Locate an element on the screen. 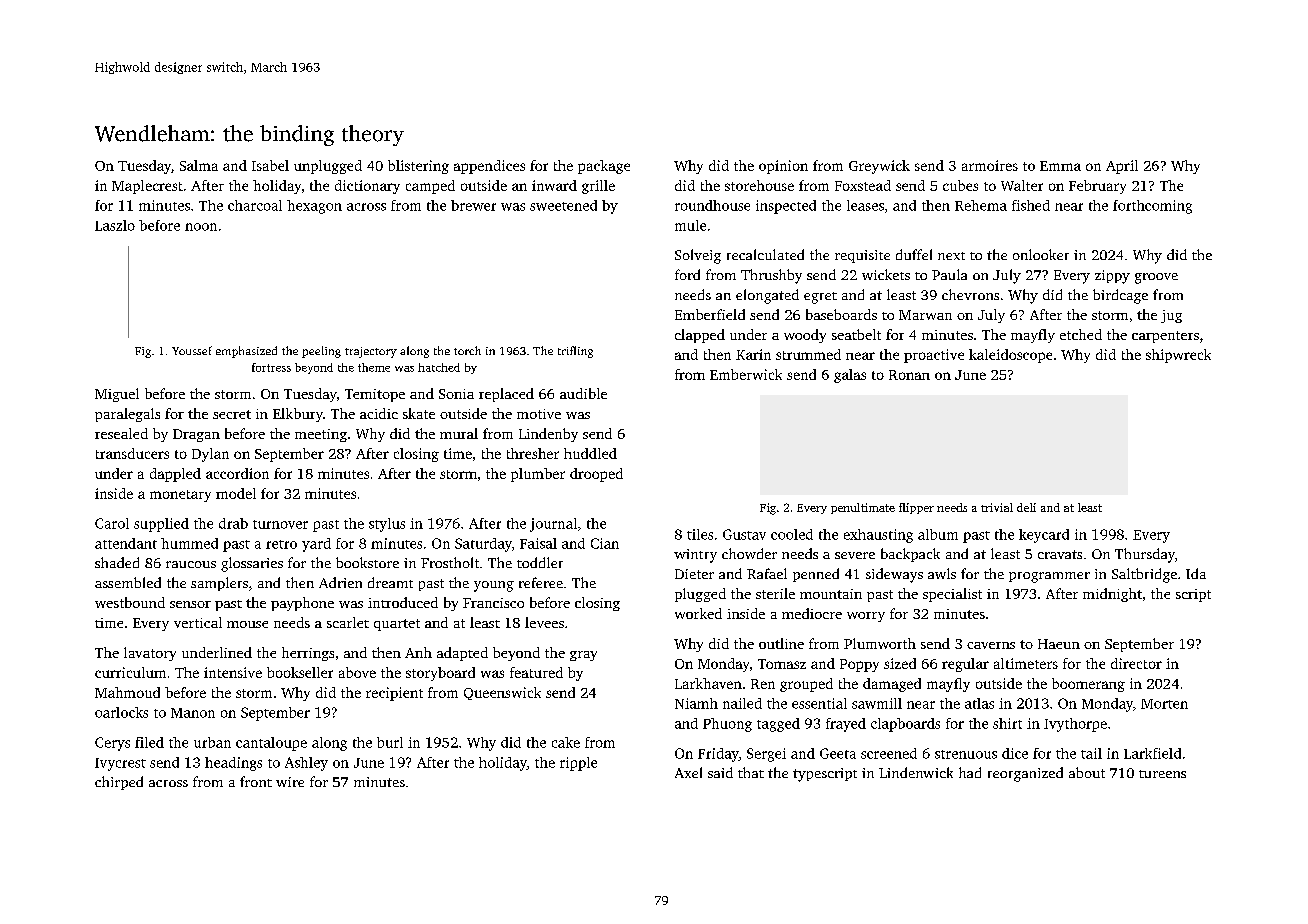  sensor is located at coordinates (190, 604).
